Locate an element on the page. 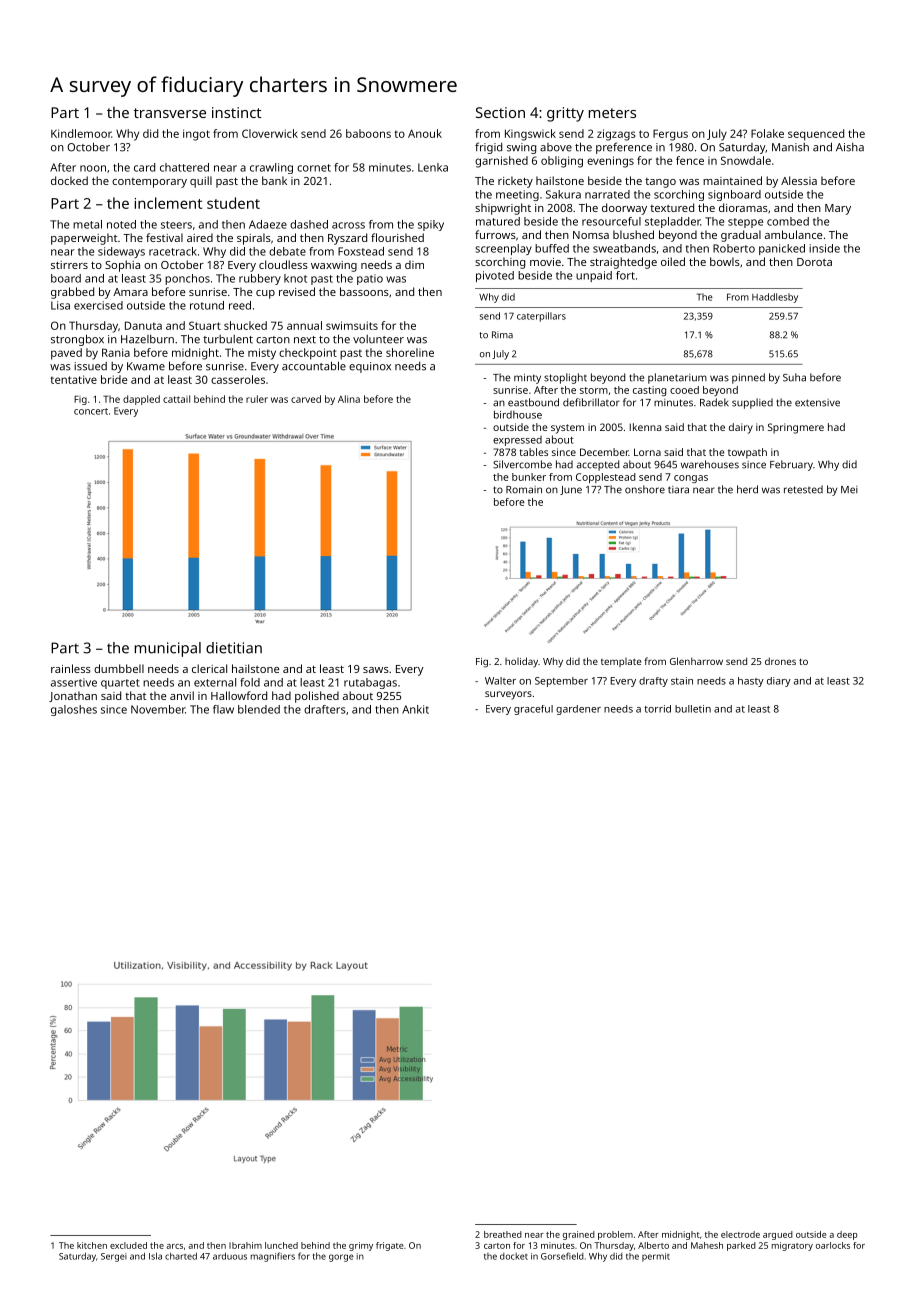 Image resolution: width=924 pixels, height=1308 pixels. Nomsa is located at coordinates (591, 235).
